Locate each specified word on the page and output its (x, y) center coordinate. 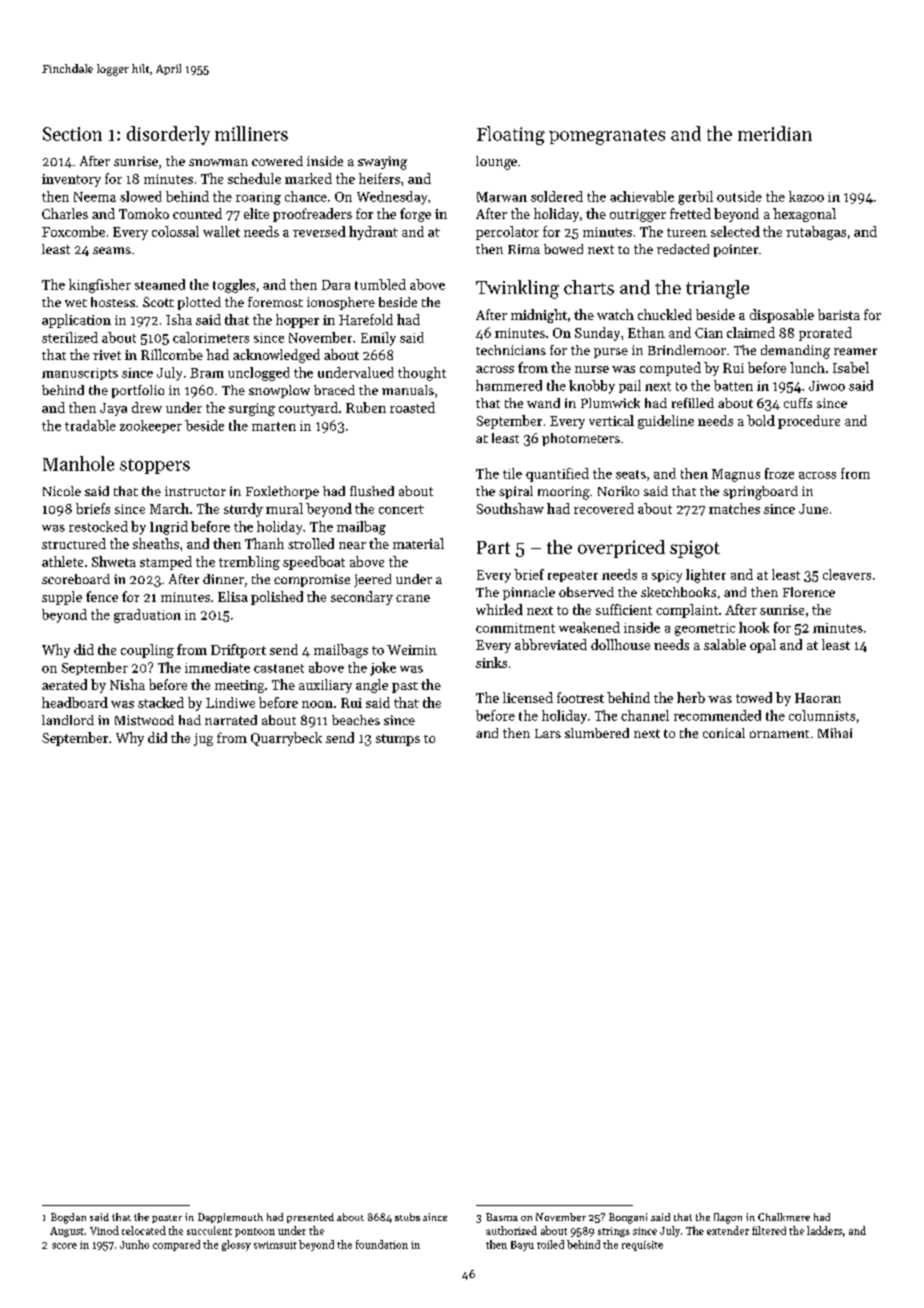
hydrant (373, 233)
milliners (251, 133)
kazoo (806, 196)
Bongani (628, 1218)
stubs (407, 1217)
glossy (236, 1245)
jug (203, 739)
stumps (398, 740)
